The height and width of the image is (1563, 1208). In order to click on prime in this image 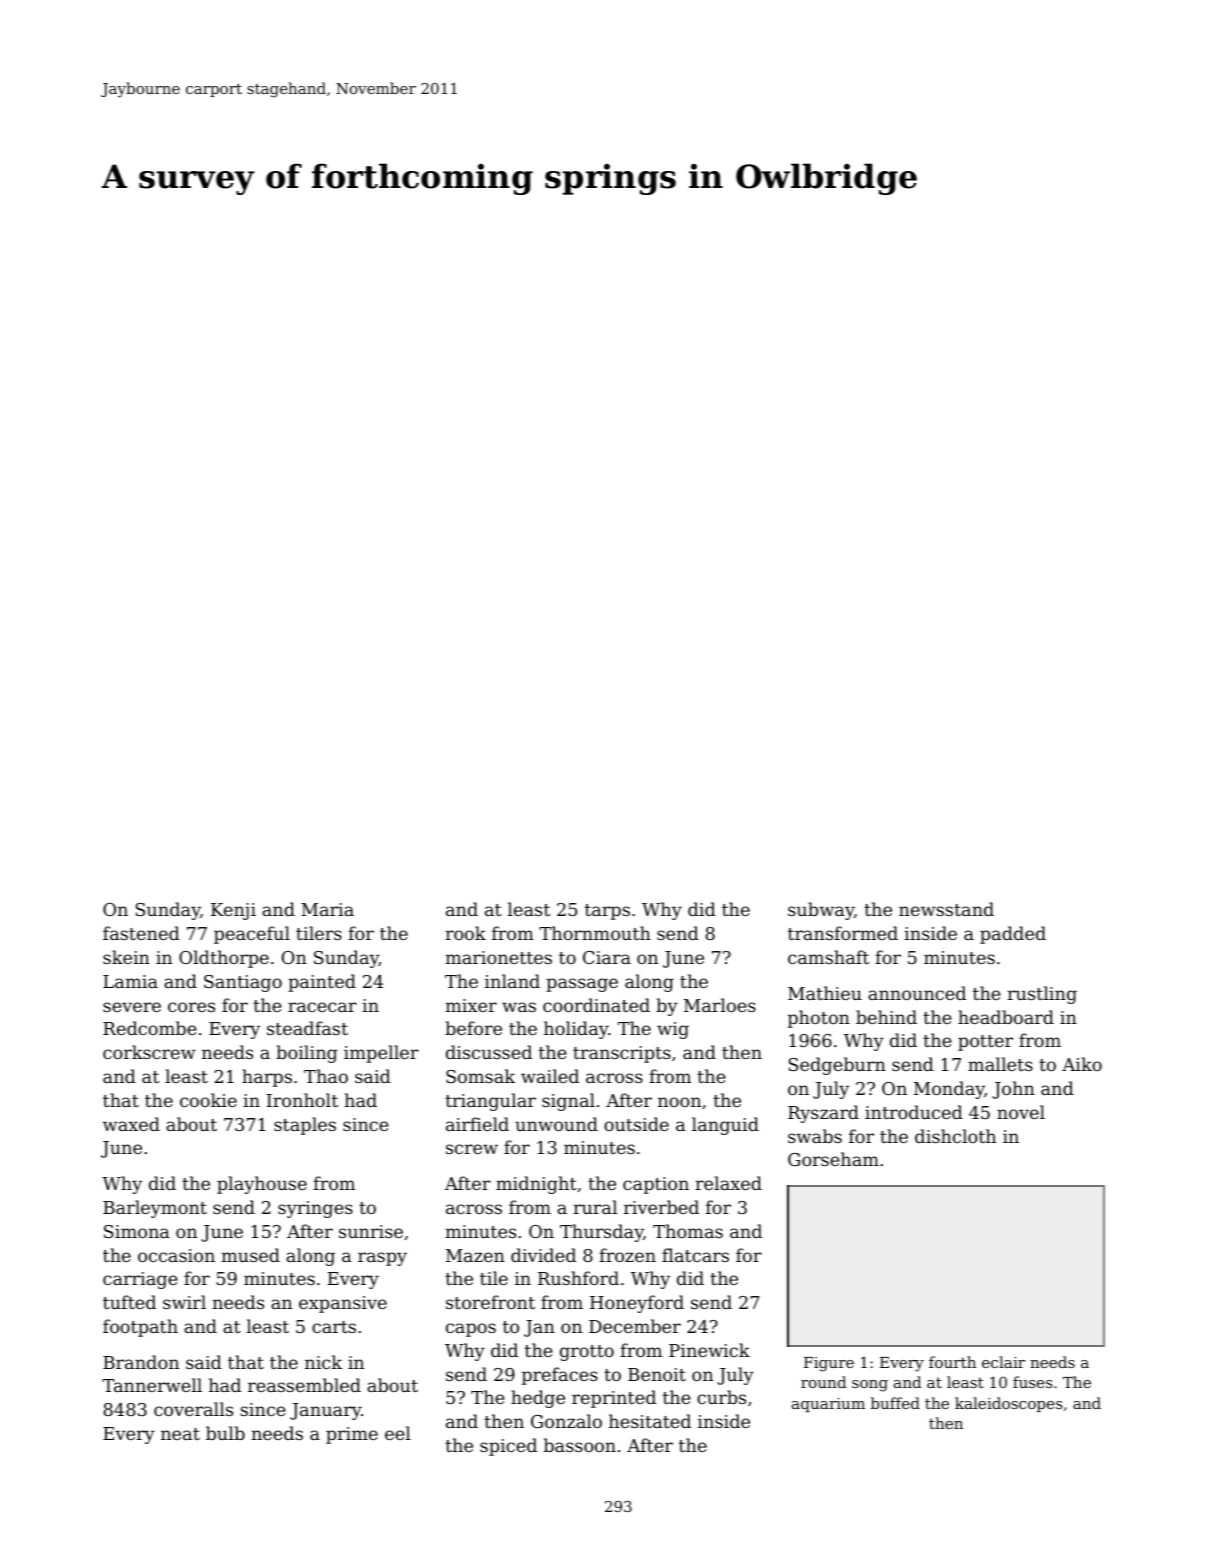, I will do `click(352, 1435)`.
